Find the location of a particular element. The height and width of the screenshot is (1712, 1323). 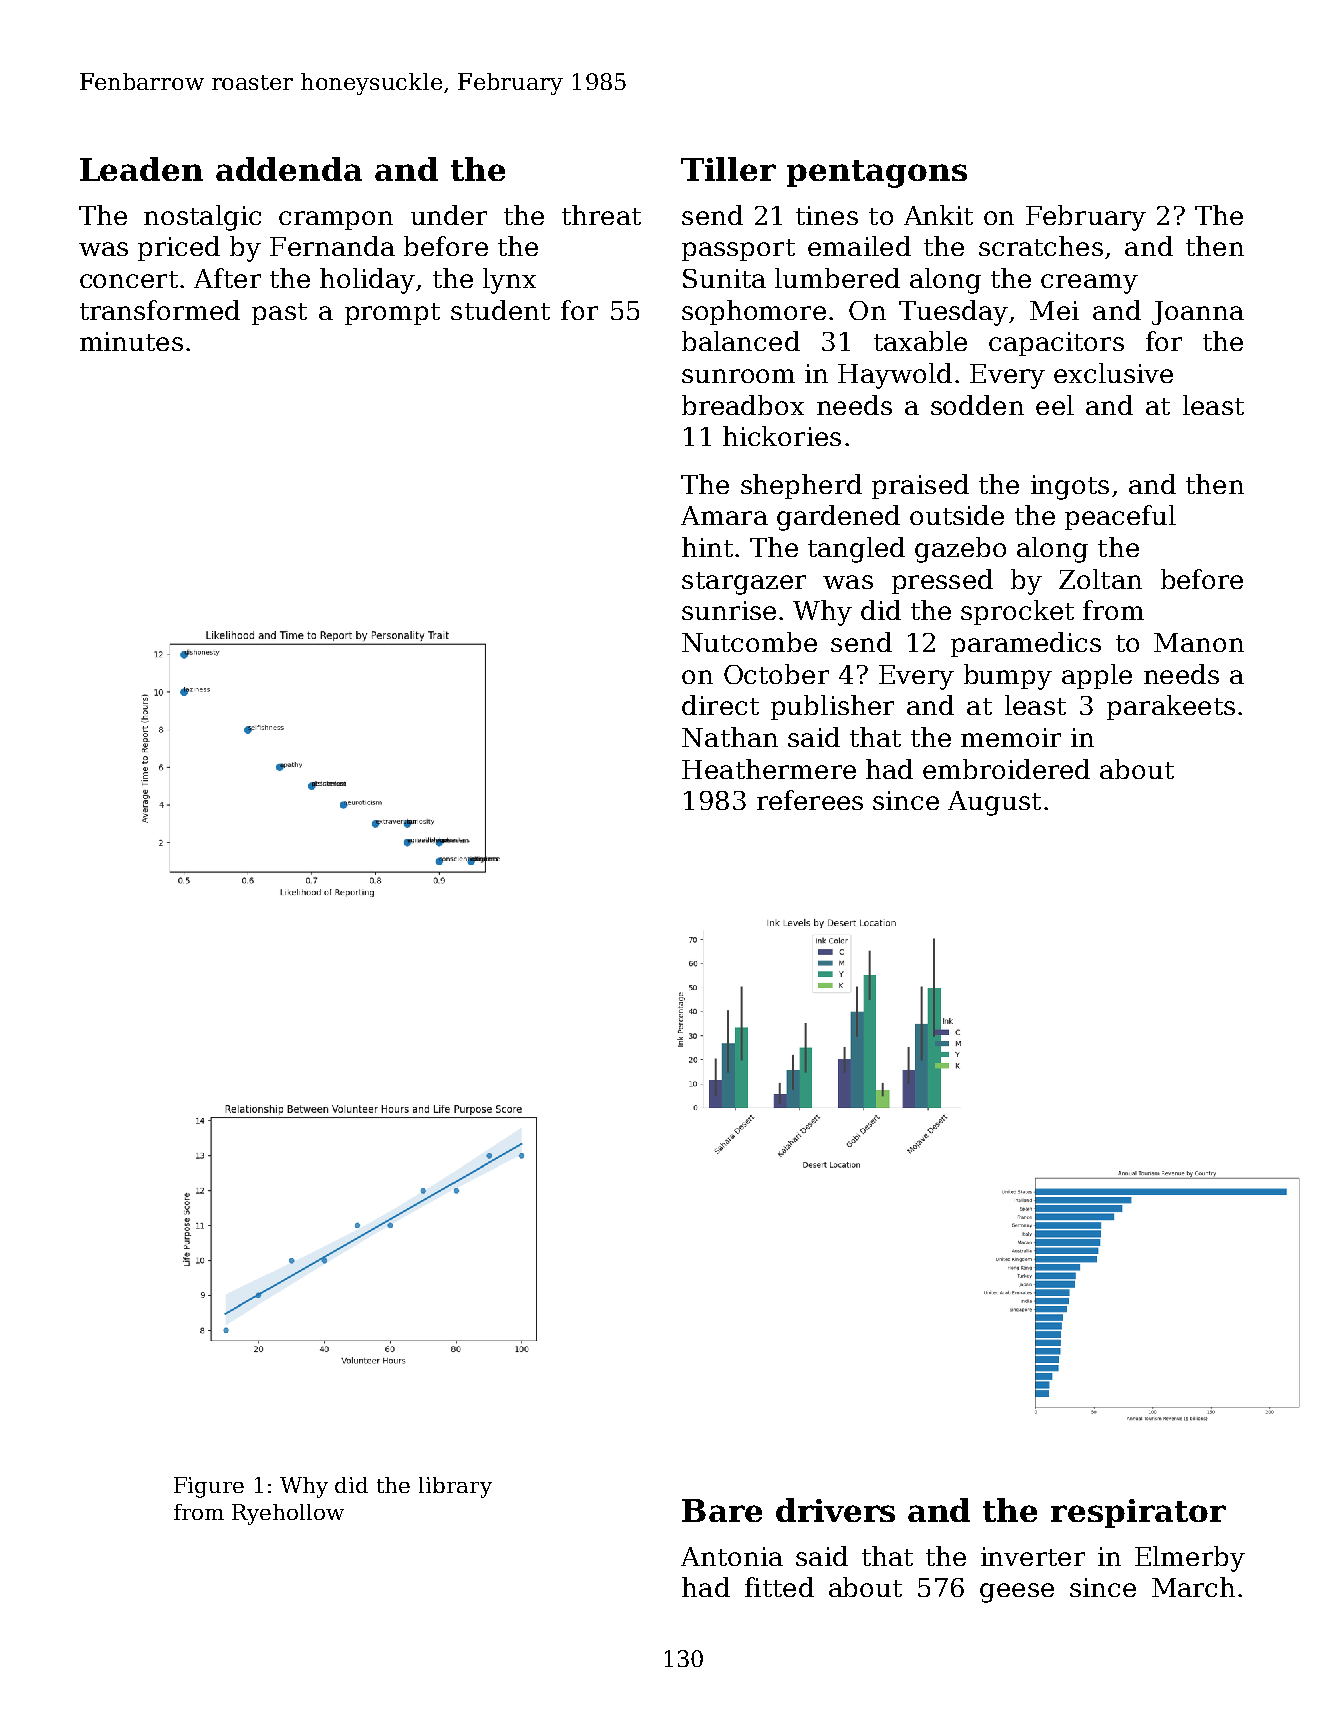

breadbox is located at coordinates (743, 405).
